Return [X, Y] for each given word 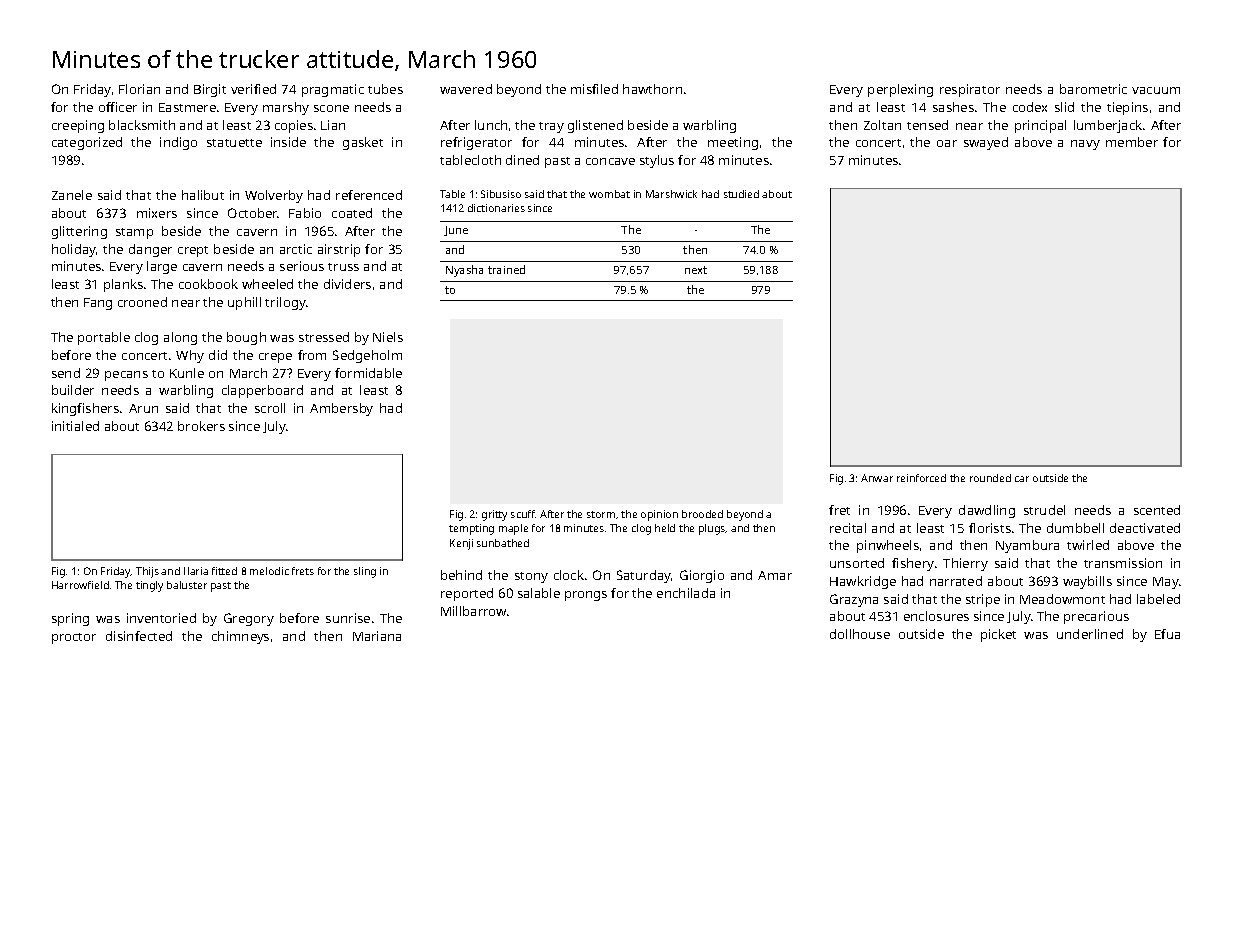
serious [302, 266]
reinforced [921, 478]
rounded [990, 478]
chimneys [240, 637]
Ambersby [341, 409]
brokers [201, 426]
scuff [523, 514]
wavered [466, 89]
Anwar [877, 478]
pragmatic [333, 90]
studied [741, 194]
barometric [1093, 89]
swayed [986, 143]
